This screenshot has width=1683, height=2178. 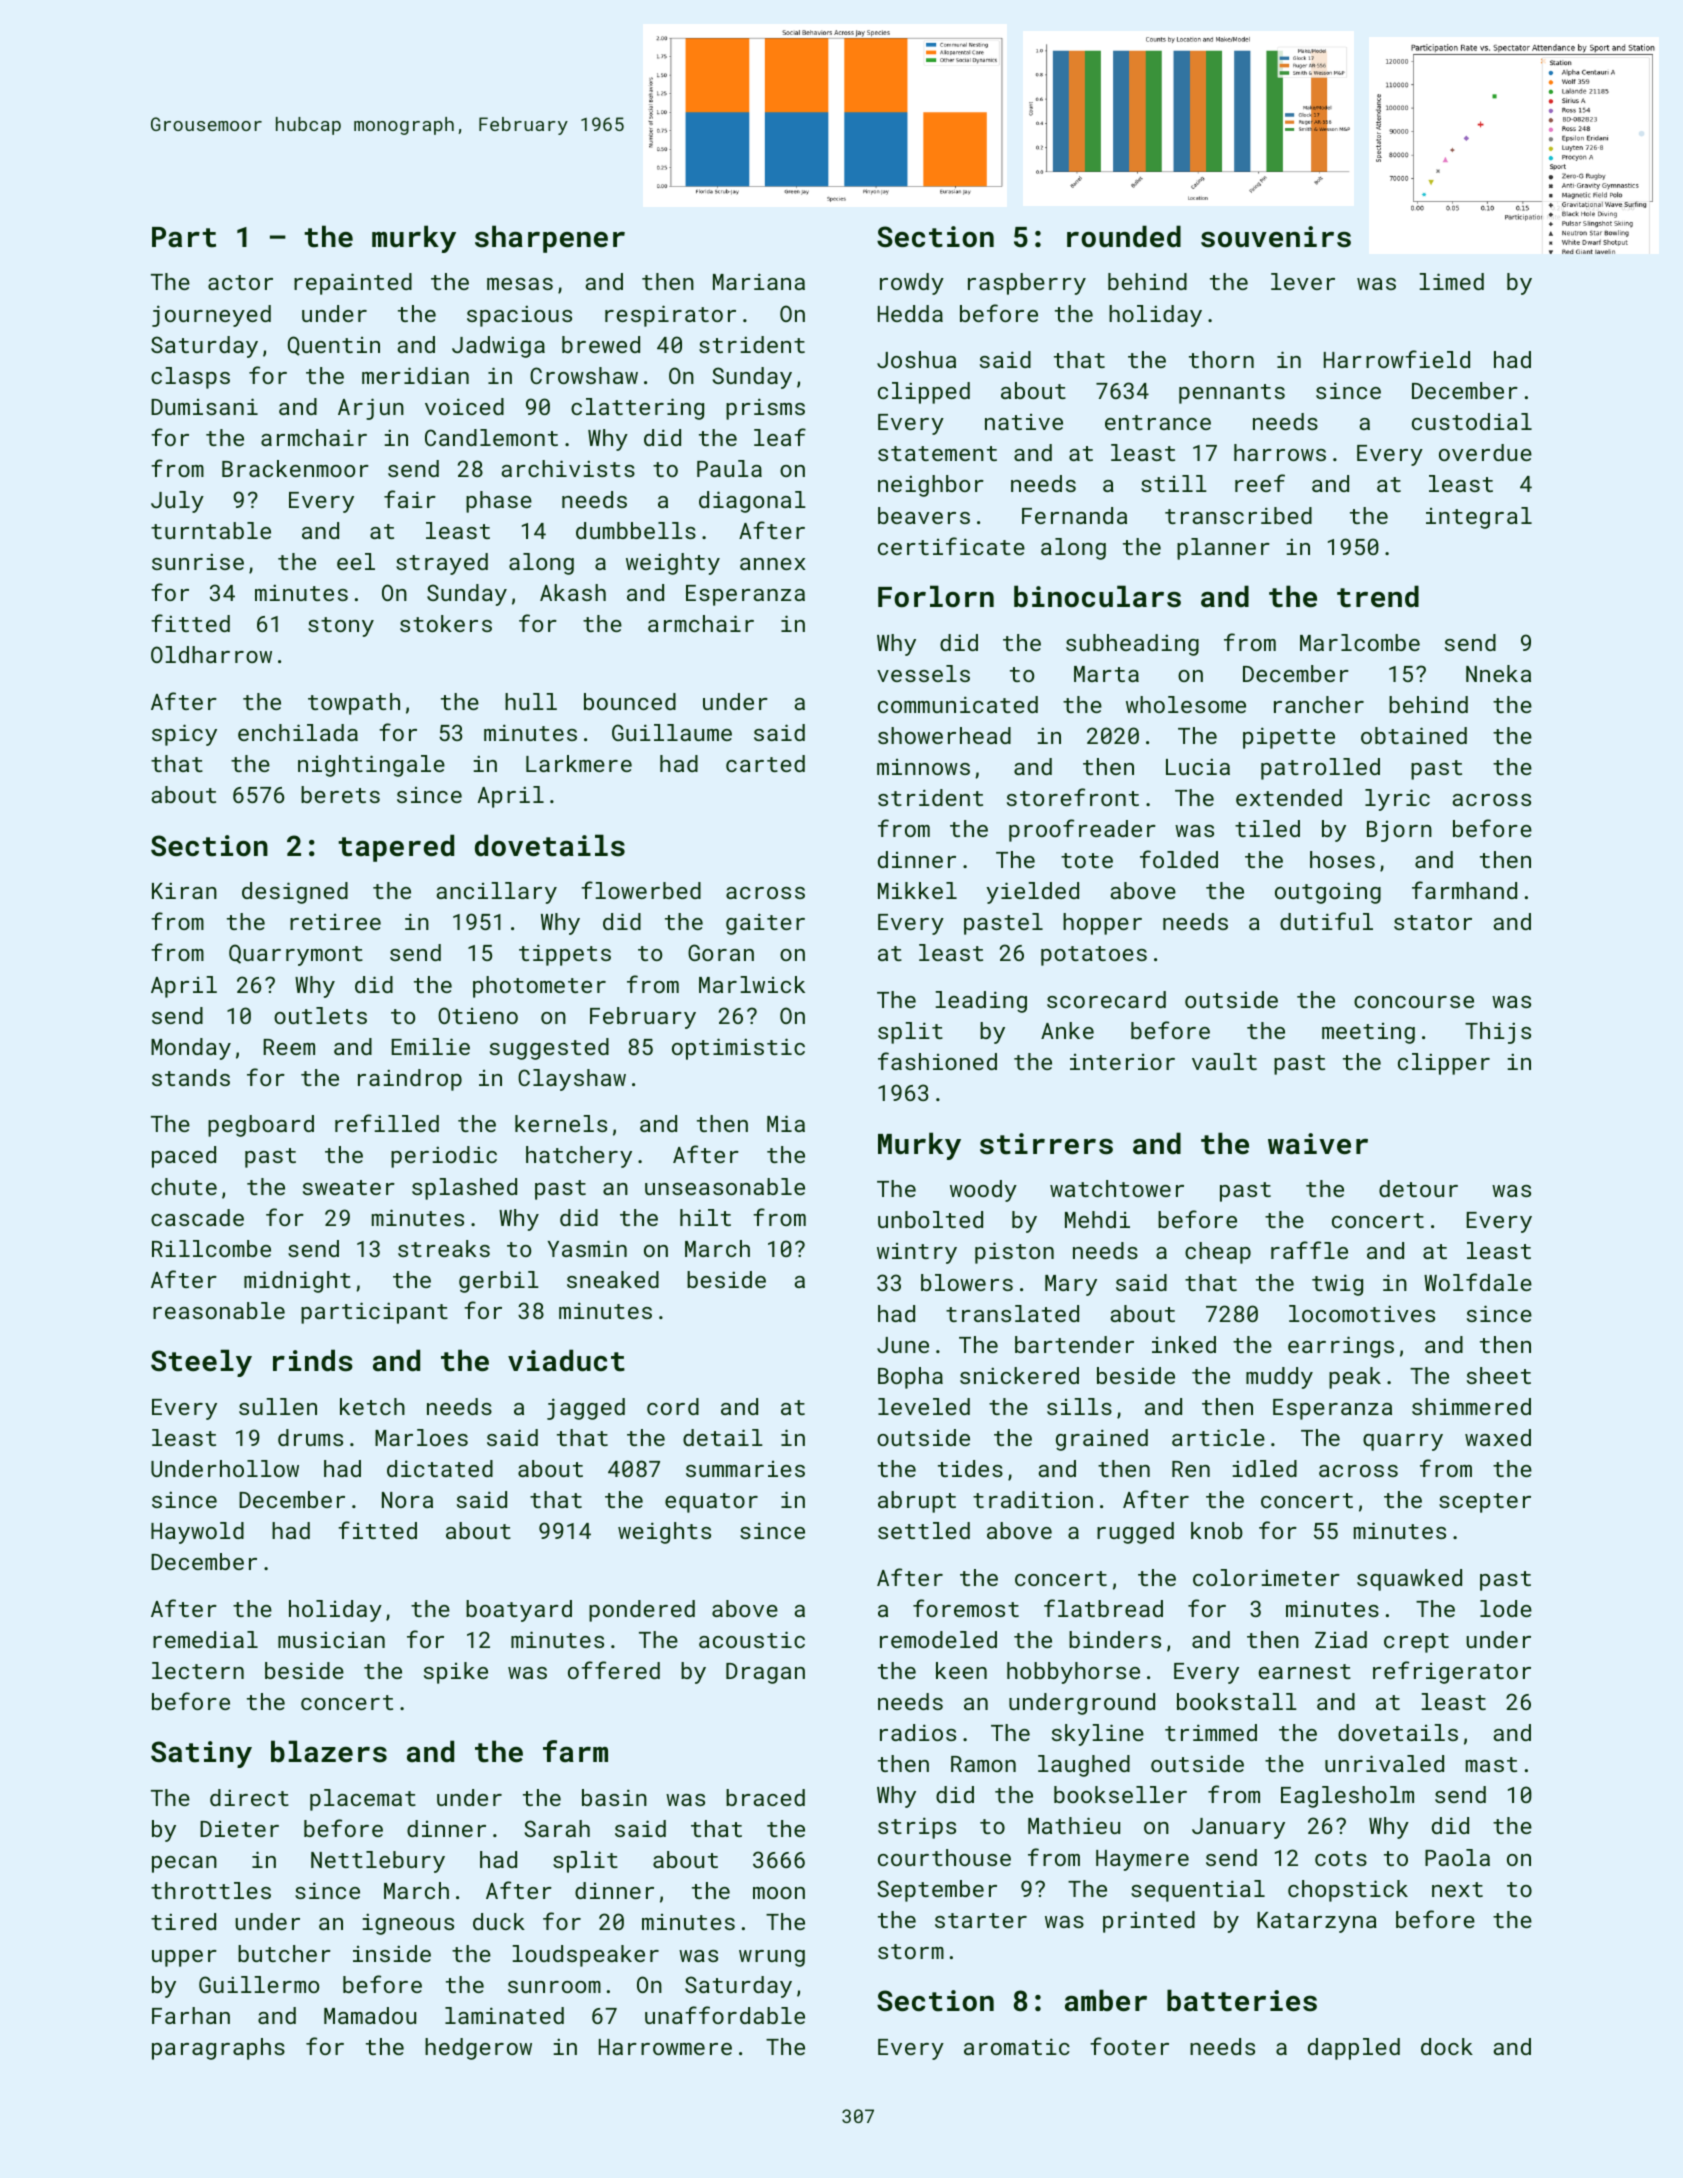 What do you see at coordinates (407, 1500) in the screenshot?
I see `Nora` at bounding box center [407, 1500].
